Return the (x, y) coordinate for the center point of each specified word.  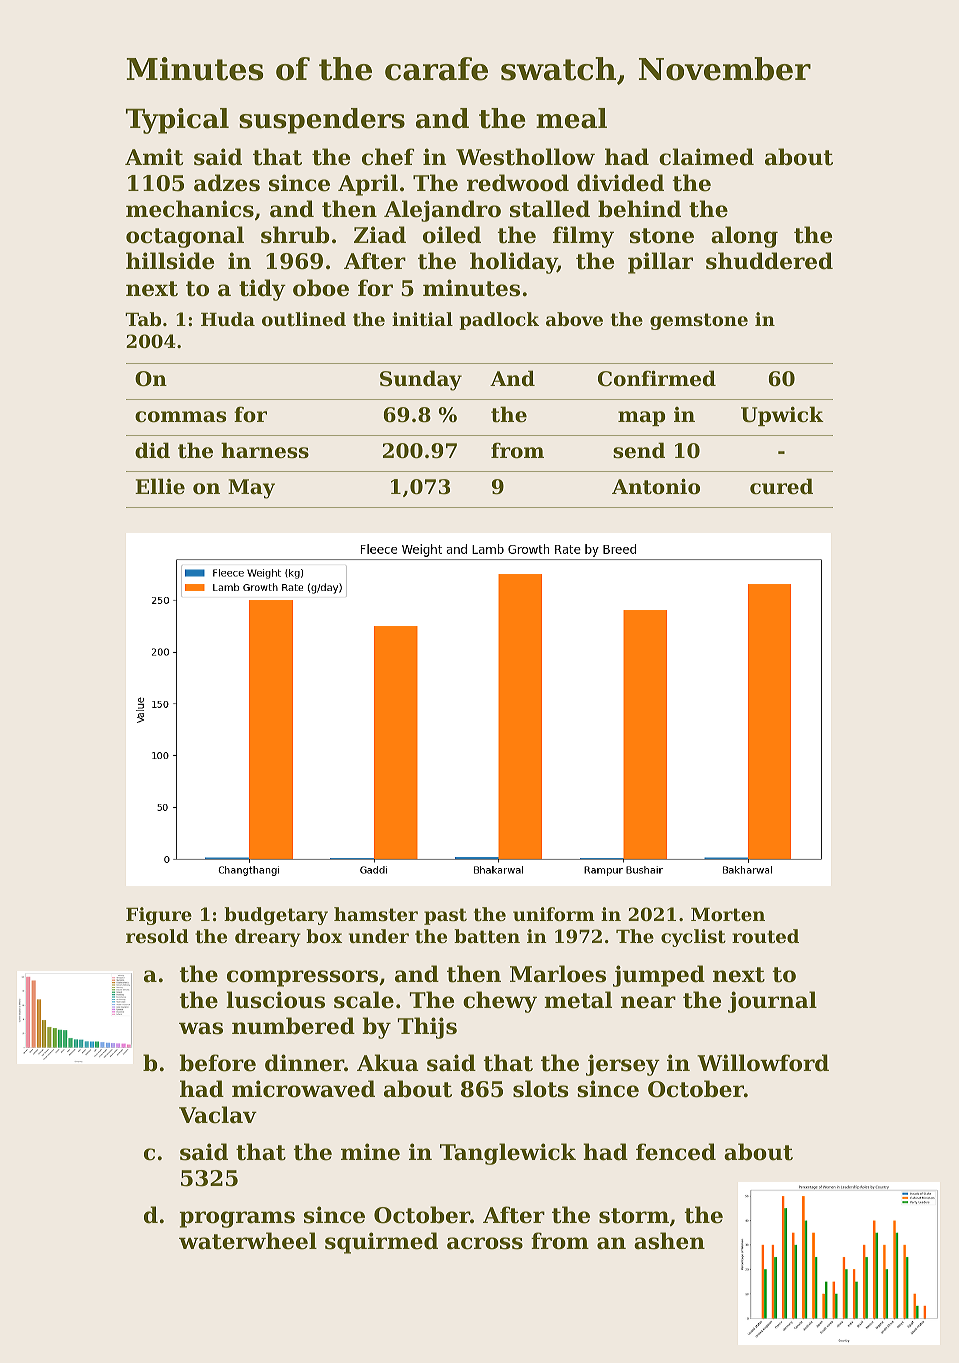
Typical (177, 121)
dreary (268, 938)
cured (781, 486)
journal (772, 1002)
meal (571, 118)
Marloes (558, 974)
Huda (228, 319)
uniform (554, 914)
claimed (706, 157)
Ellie (160, 486)
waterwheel (248, 1241)
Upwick (782, 416)
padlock (499, 321)
